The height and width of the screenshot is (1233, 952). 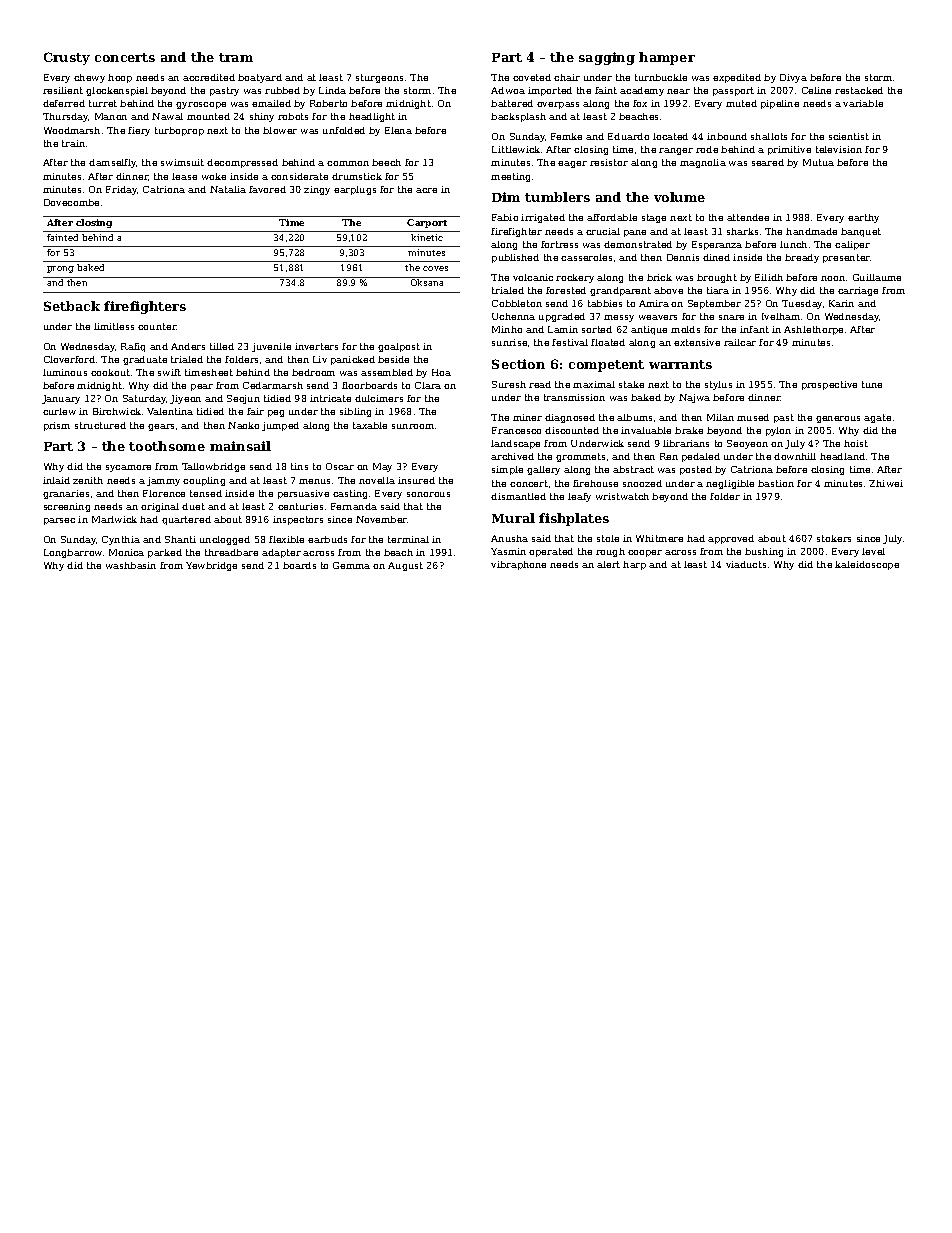 What do you see at coordinates (558, 105) in the screenshot?
I see `overpass` at bounding box center [558, 105].
